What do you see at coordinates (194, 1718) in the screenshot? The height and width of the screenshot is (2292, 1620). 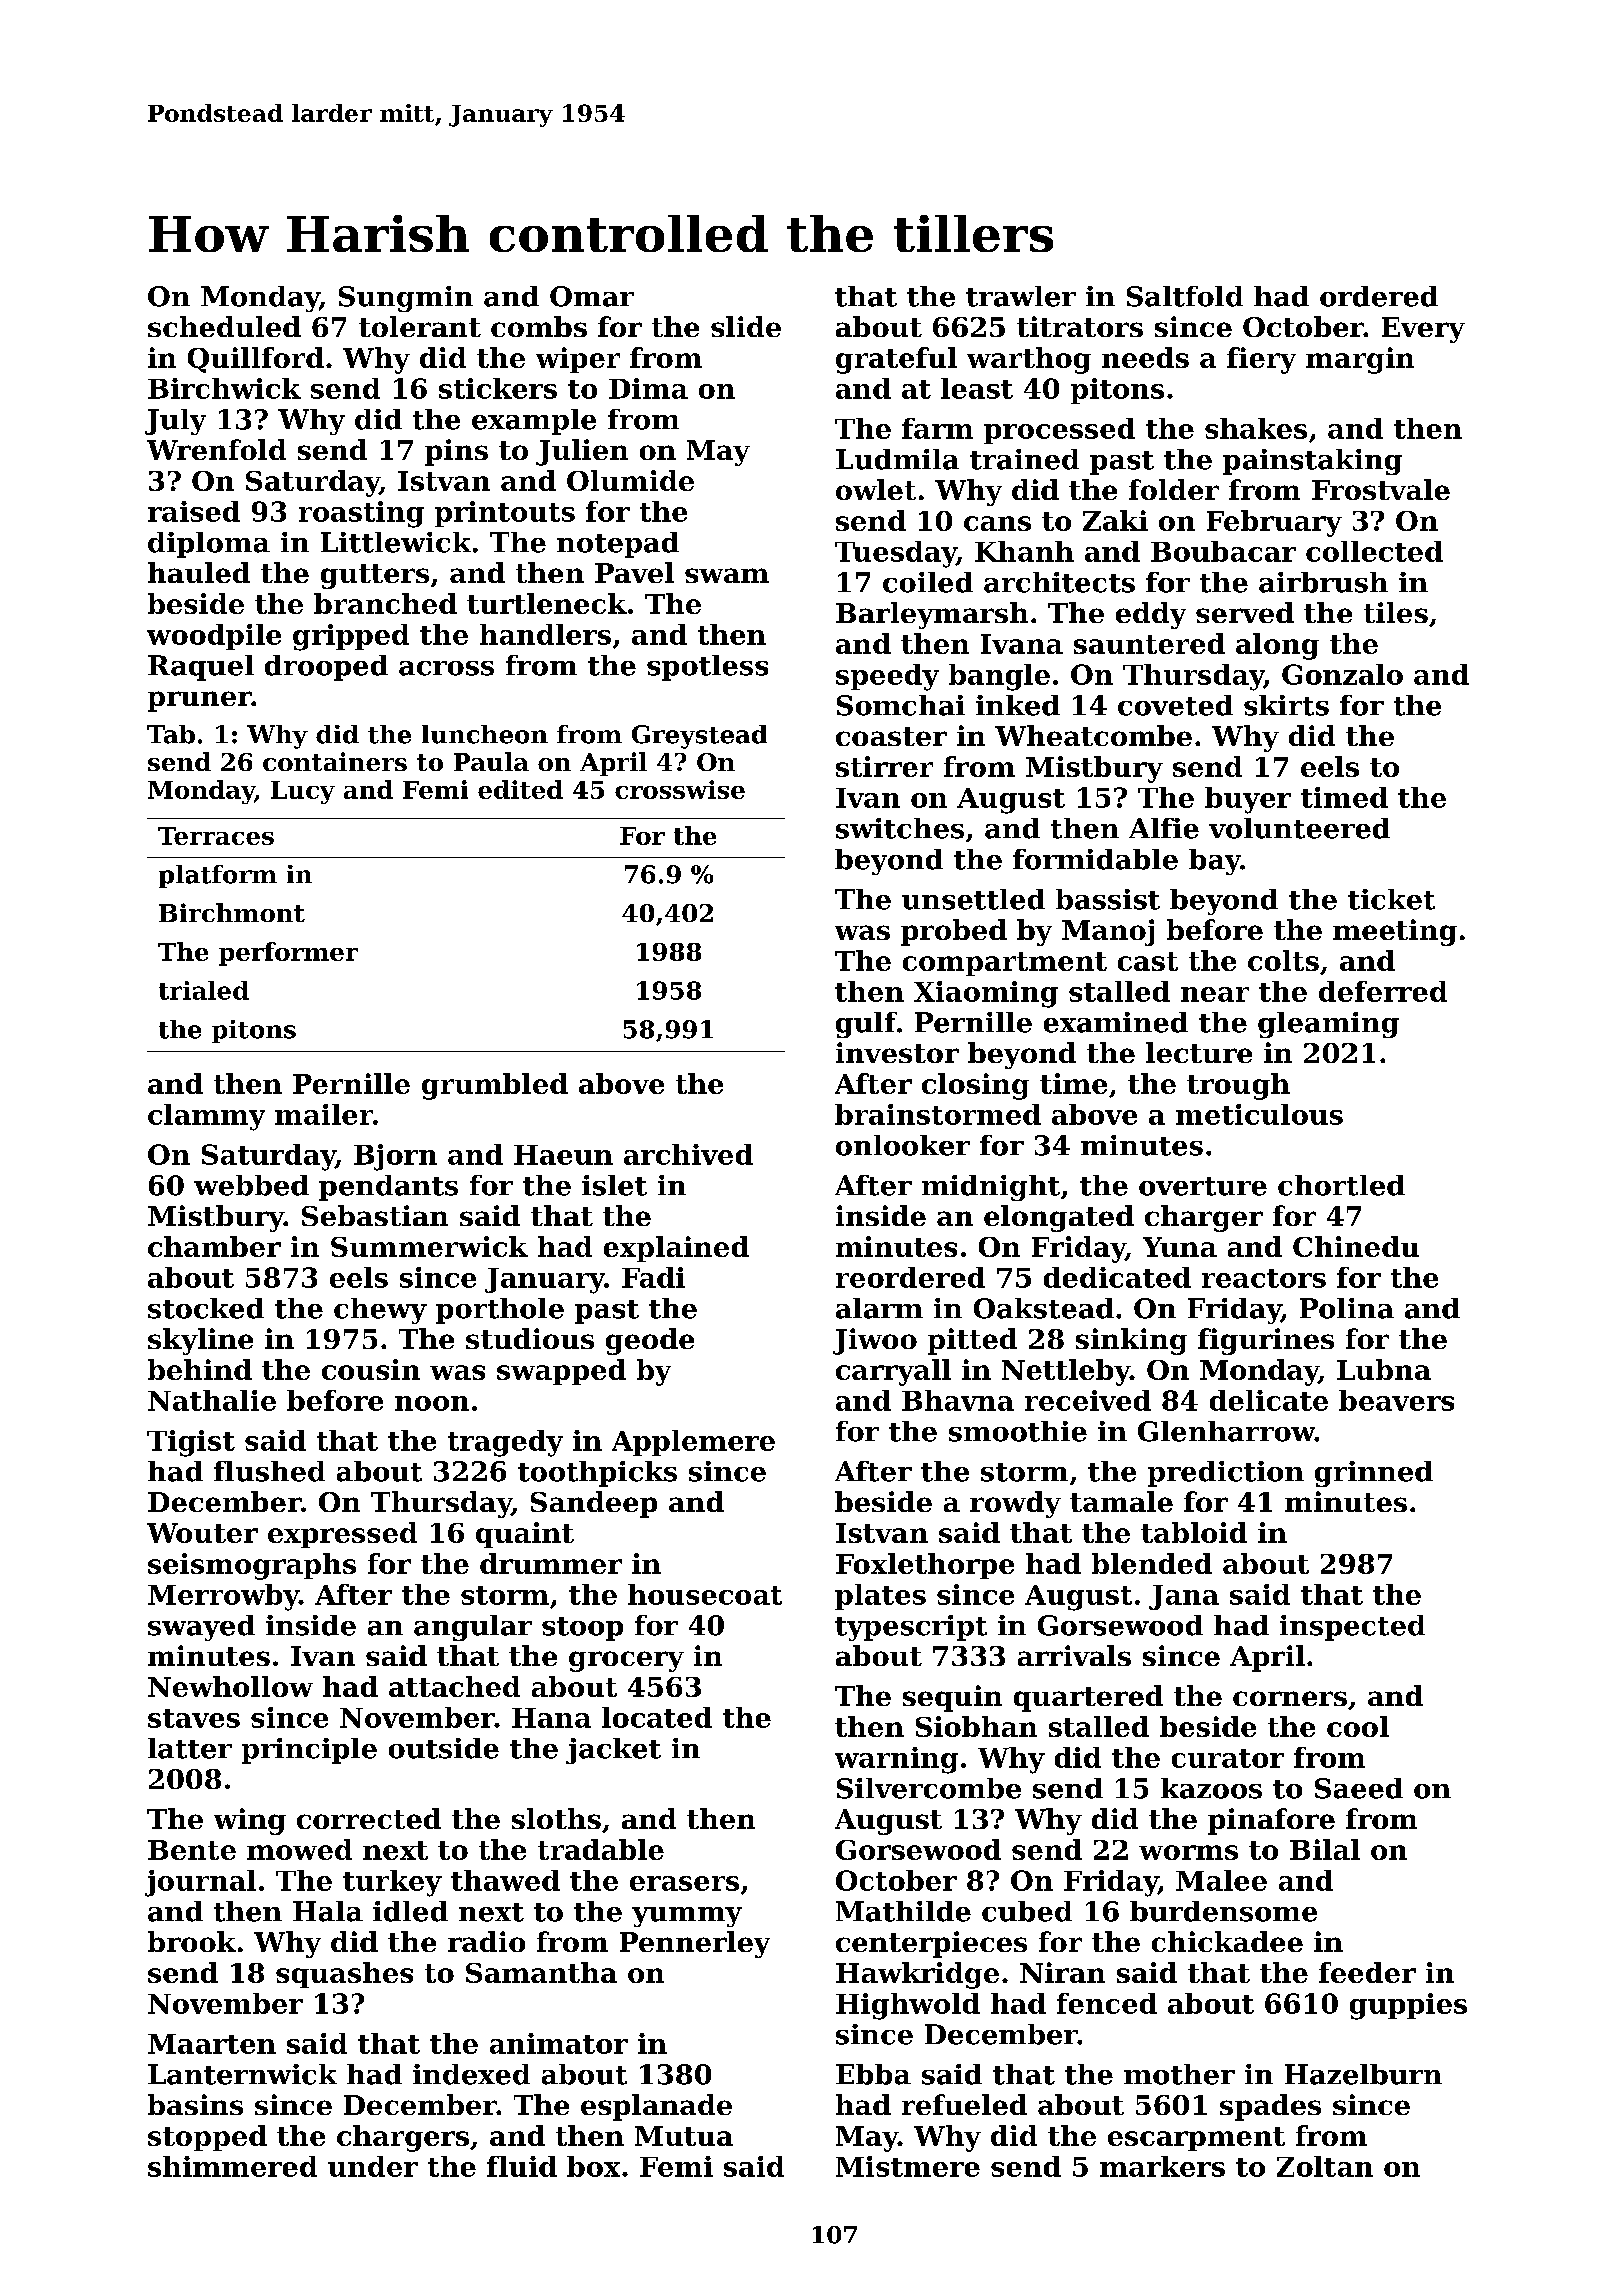 I see `staves` at bounding box center [194, 1718].
